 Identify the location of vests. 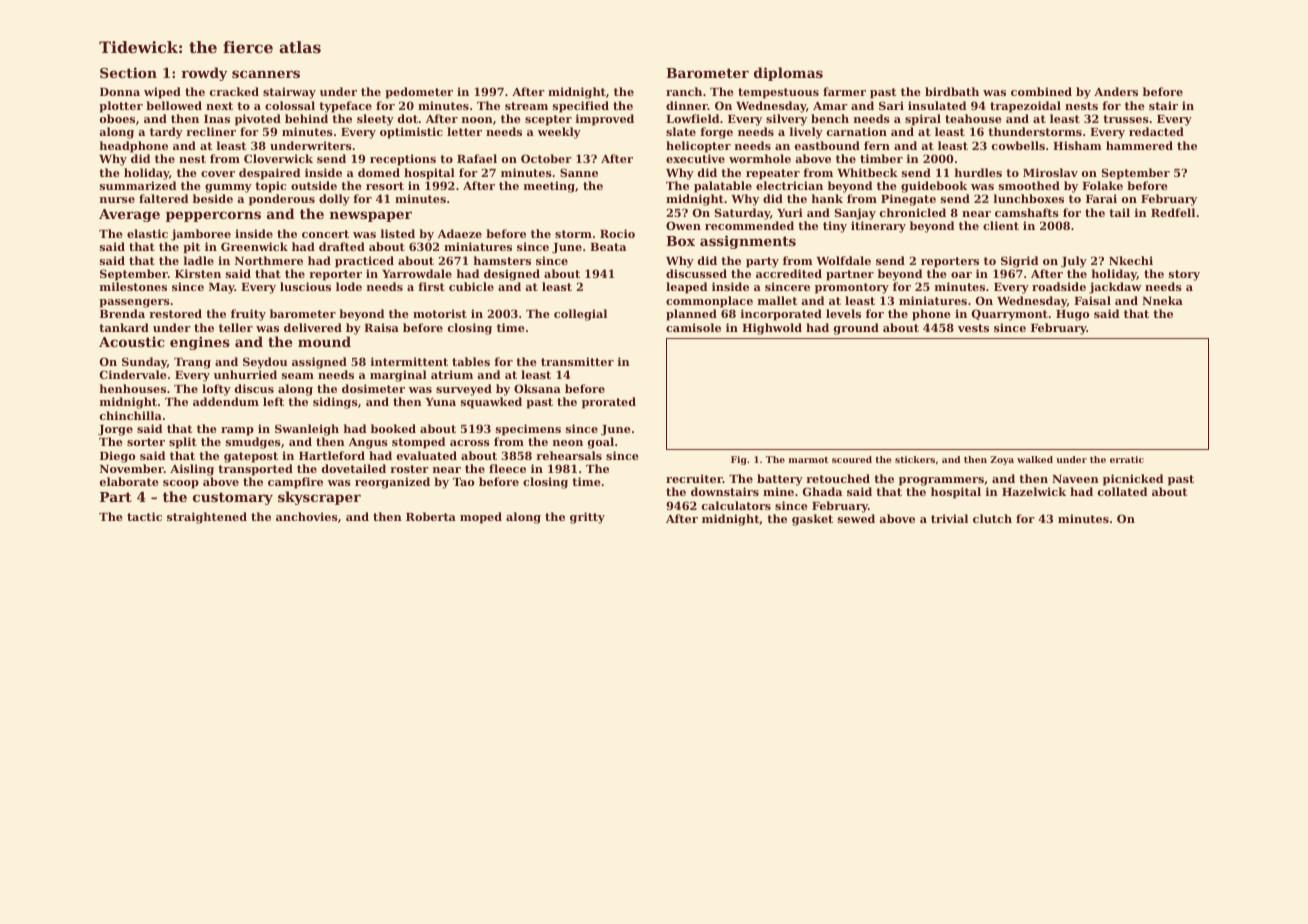
(973, 328).
